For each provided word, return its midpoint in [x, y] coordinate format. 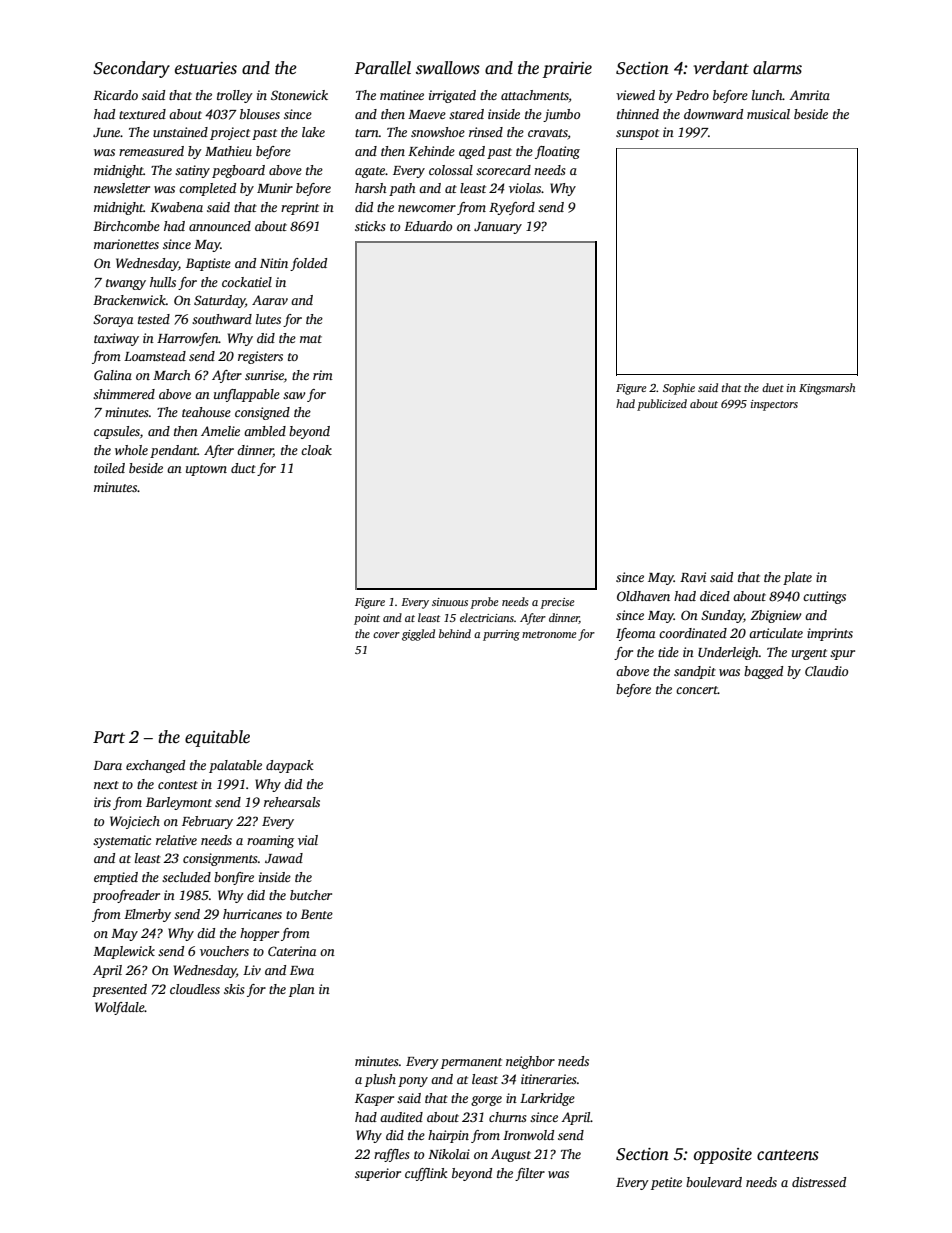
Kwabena [176, 207]
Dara [107, 765]
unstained [180, 132]
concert [697, 690]
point [367, 619]
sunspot [637, 134]
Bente [317, 914]
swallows [448, 68]
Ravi [693, 577]
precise [558, 603]
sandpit [695, 672]
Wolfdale [120, 1008]
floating [557, 152]
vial [308, 840]
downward [713, 114]
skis [234, 989]
